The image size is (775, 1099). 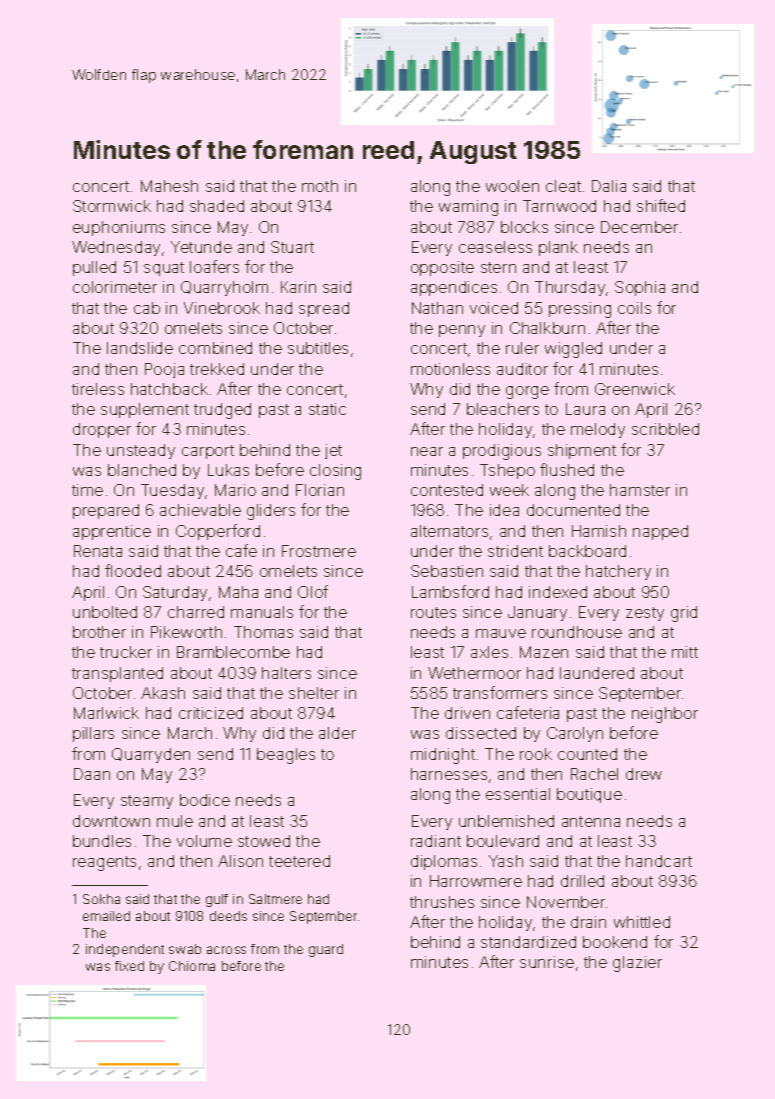 What do you see at coordinates (320, 186) in the screenshot?
I see `moth` at bounding box center [320, 186].
